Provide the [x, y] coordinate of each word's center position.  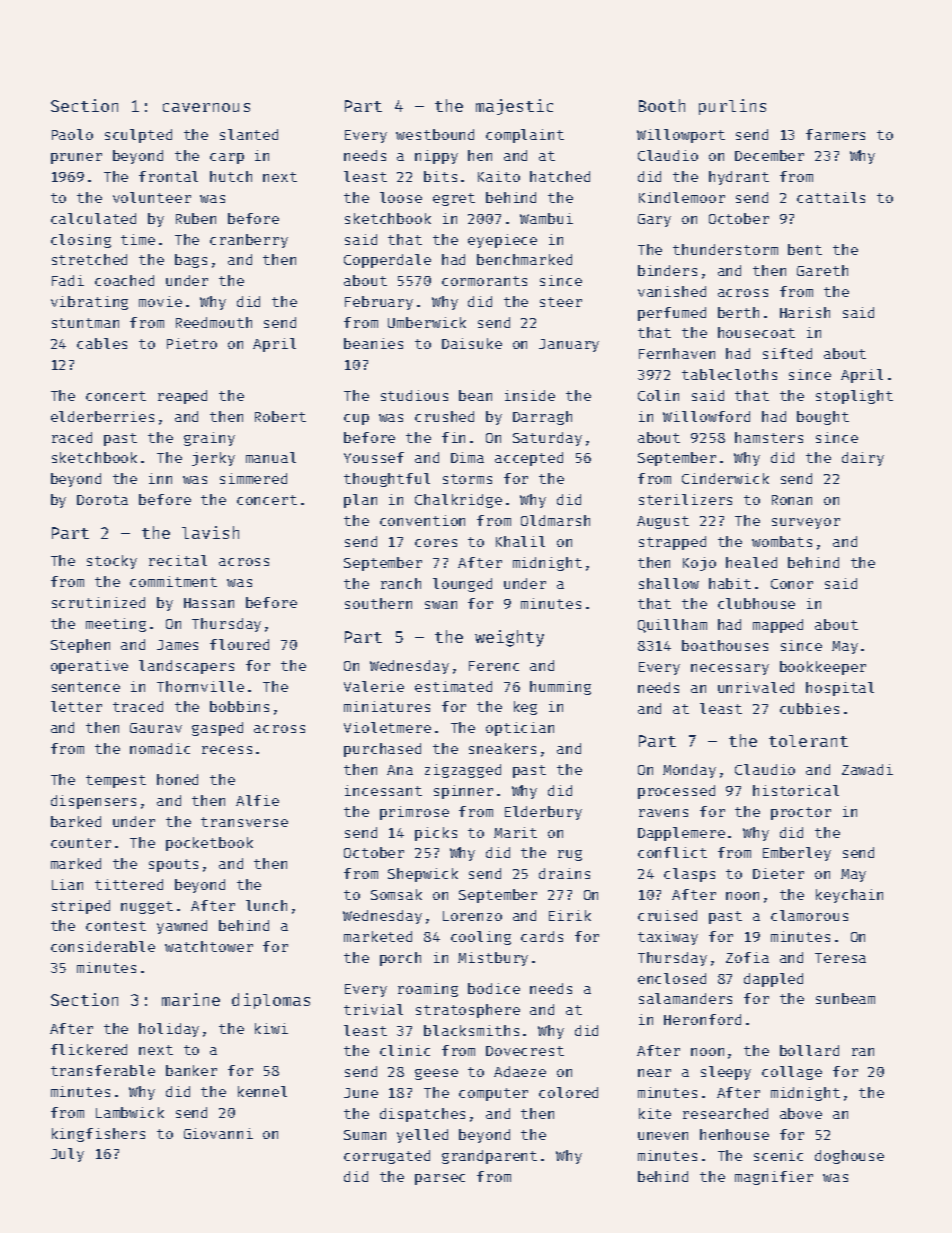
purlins [732, 107]
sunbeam [845, 998]
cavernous [206, 107]
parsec [440, 1179]
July [67, 1155]
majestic [514, 107]
